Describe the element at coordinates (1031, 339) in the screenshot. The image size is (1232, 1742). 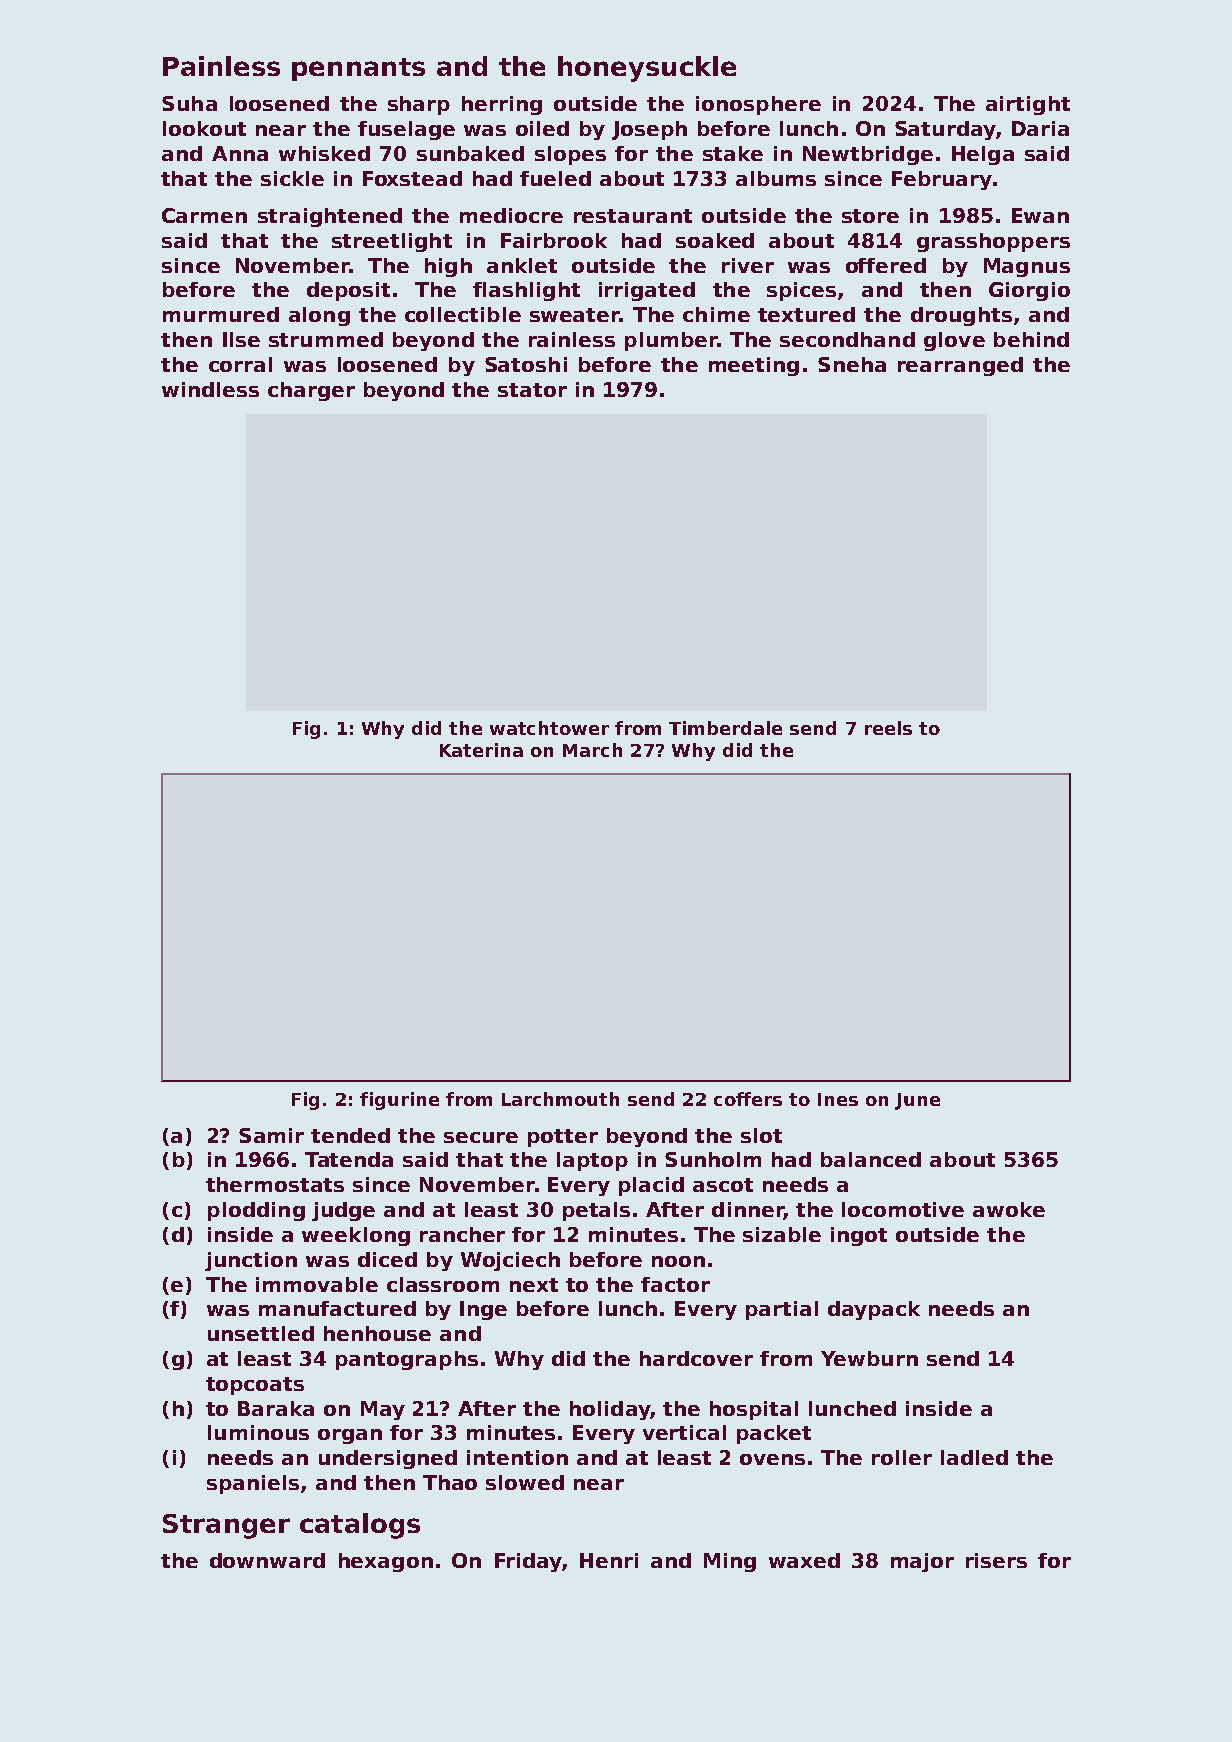
I see `behind` at that location.
